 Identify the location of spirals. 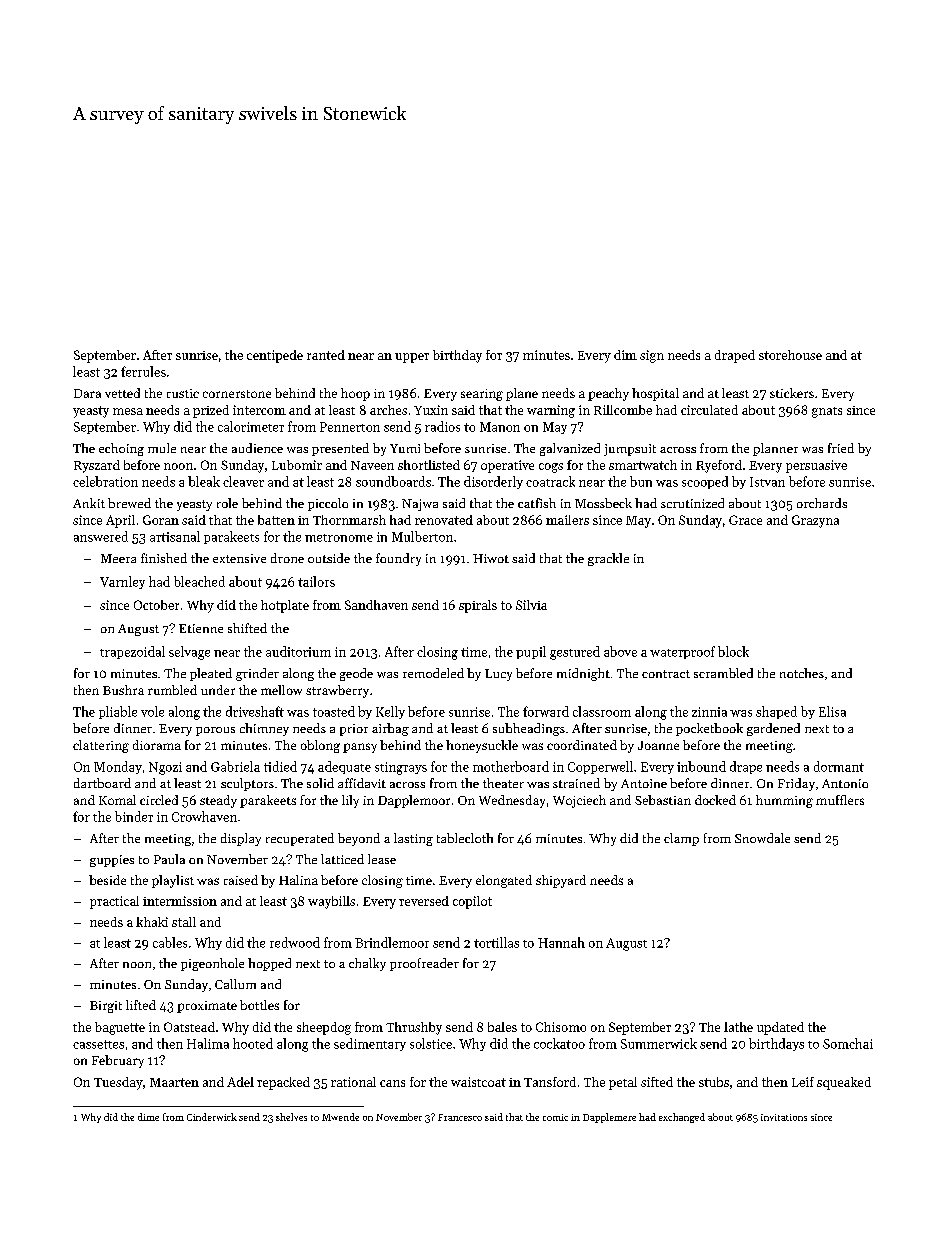
(478, 606).
